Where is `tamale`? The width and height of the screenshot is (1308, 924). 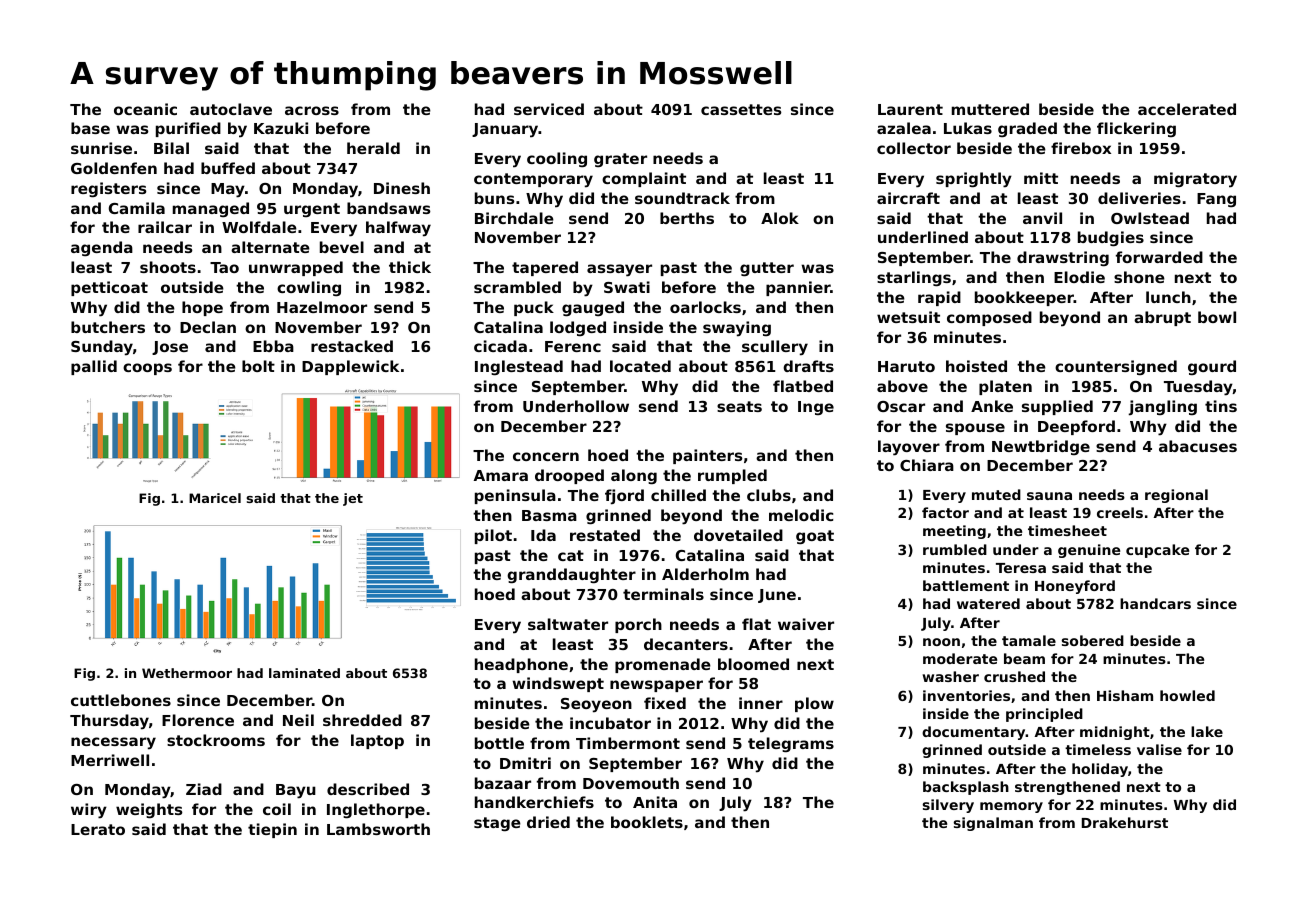
tamale is located at coordinates (1029, 640).
